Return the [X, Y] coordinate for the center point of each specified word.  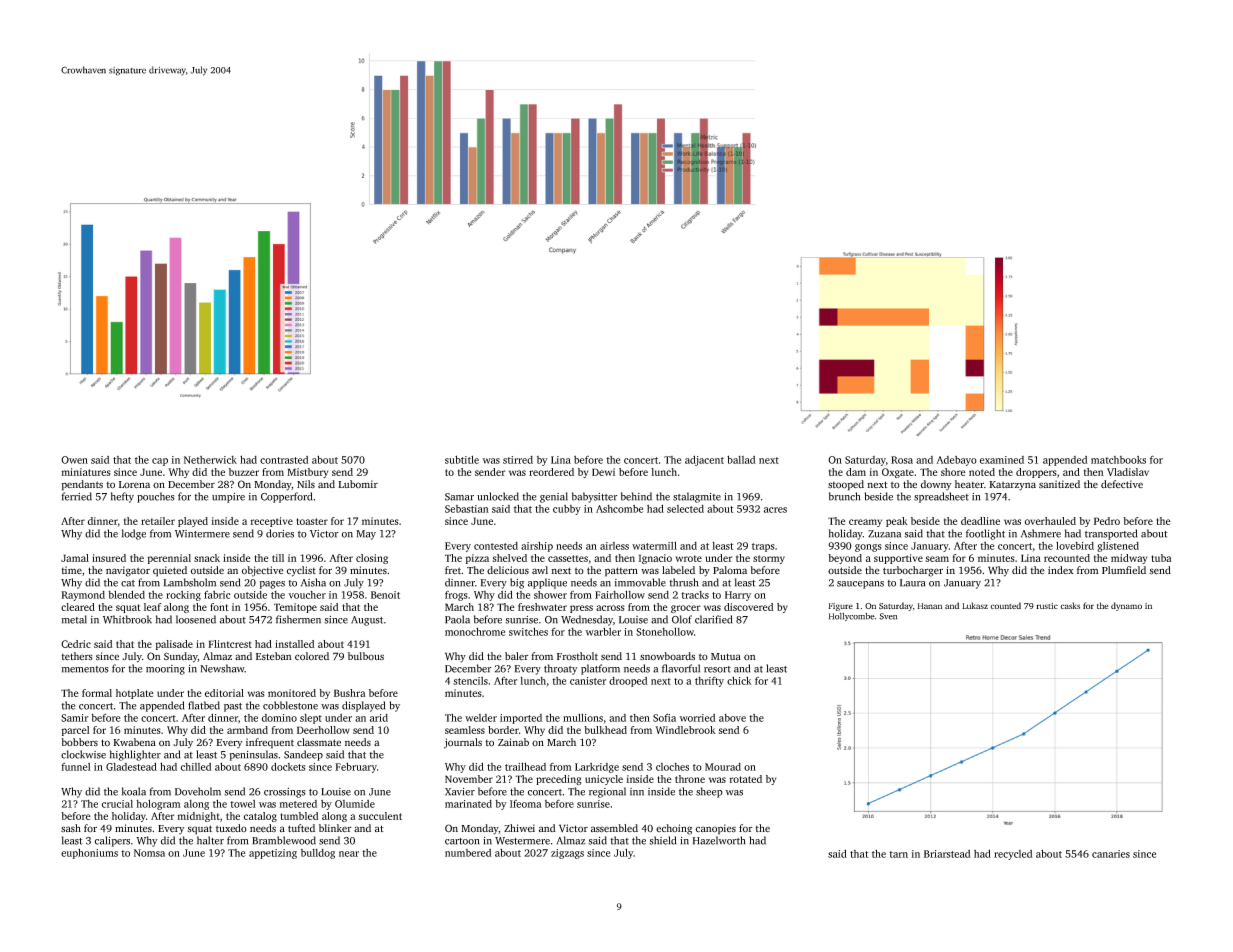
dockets [288, 766]
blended [126, 594]
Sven [888, 616]
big [517, 583]
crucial [117, 804]
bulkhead [605, 730]
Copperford [286, 497]
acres [775, 510]
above [732, 718]
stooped [846, 485]
